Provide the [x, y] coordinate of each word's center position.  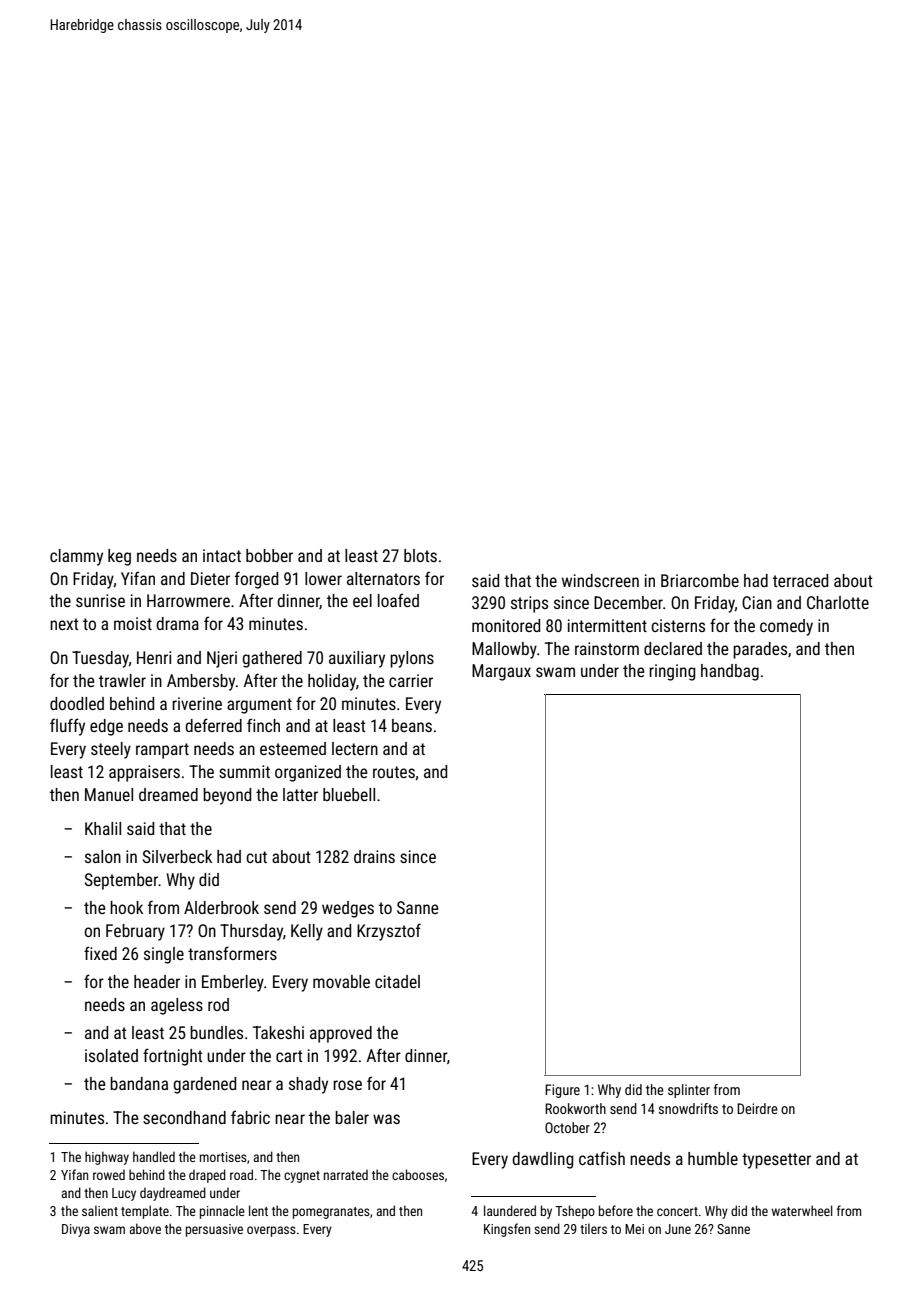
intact [222, 555]
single [164, 955]
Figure [562, 1091]
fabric [250, 1117]
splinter [689, 1091]
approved [341, 1034]
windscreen [600, 580]
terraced [800, 580]
